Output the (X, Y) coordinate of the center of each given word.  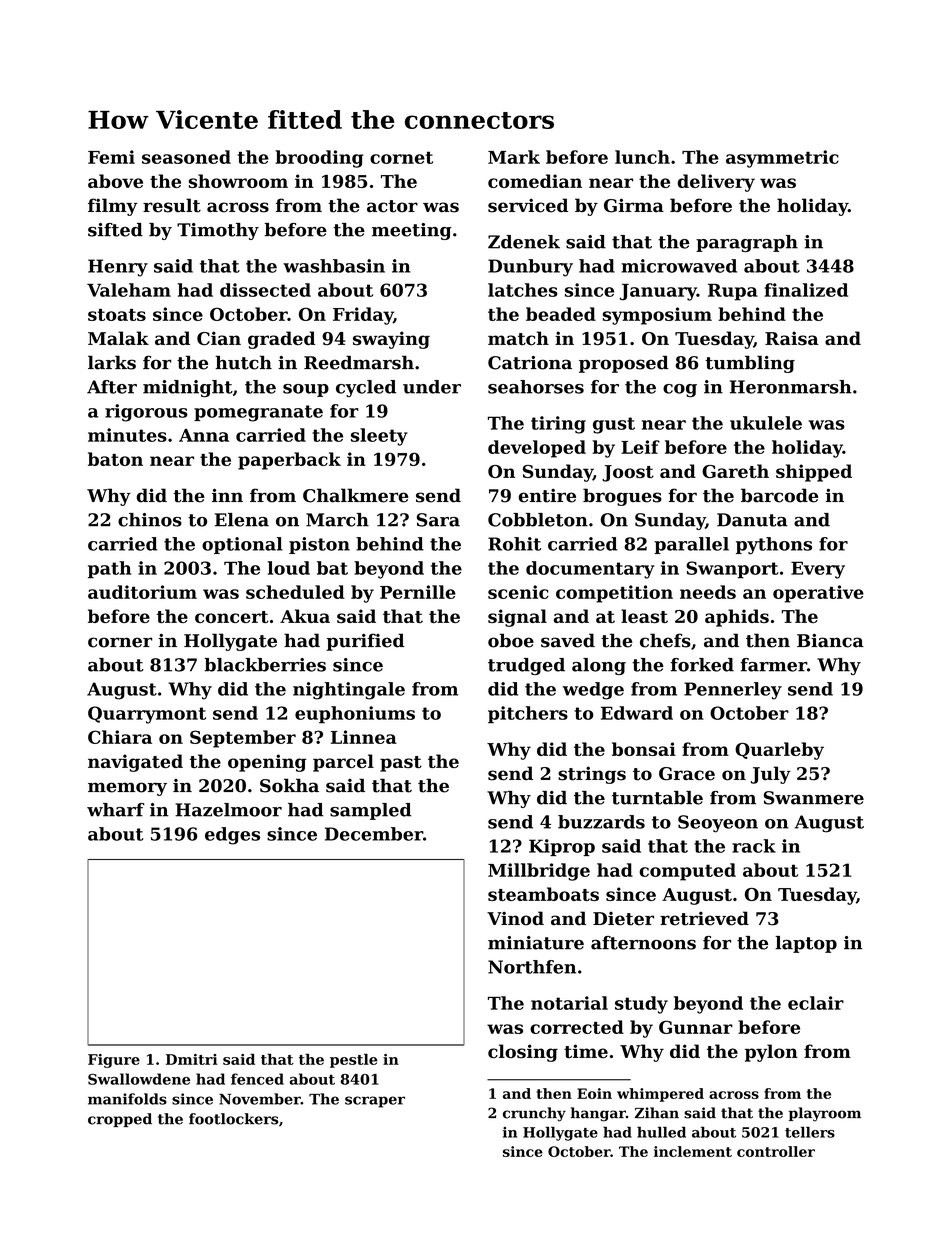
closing (523, 1053)
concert (232, 617)
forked (702, 665)
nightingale (349, 691)
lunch (642, 157)
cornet (401, 157)
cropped (120, 1120)
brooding (319, 159)
